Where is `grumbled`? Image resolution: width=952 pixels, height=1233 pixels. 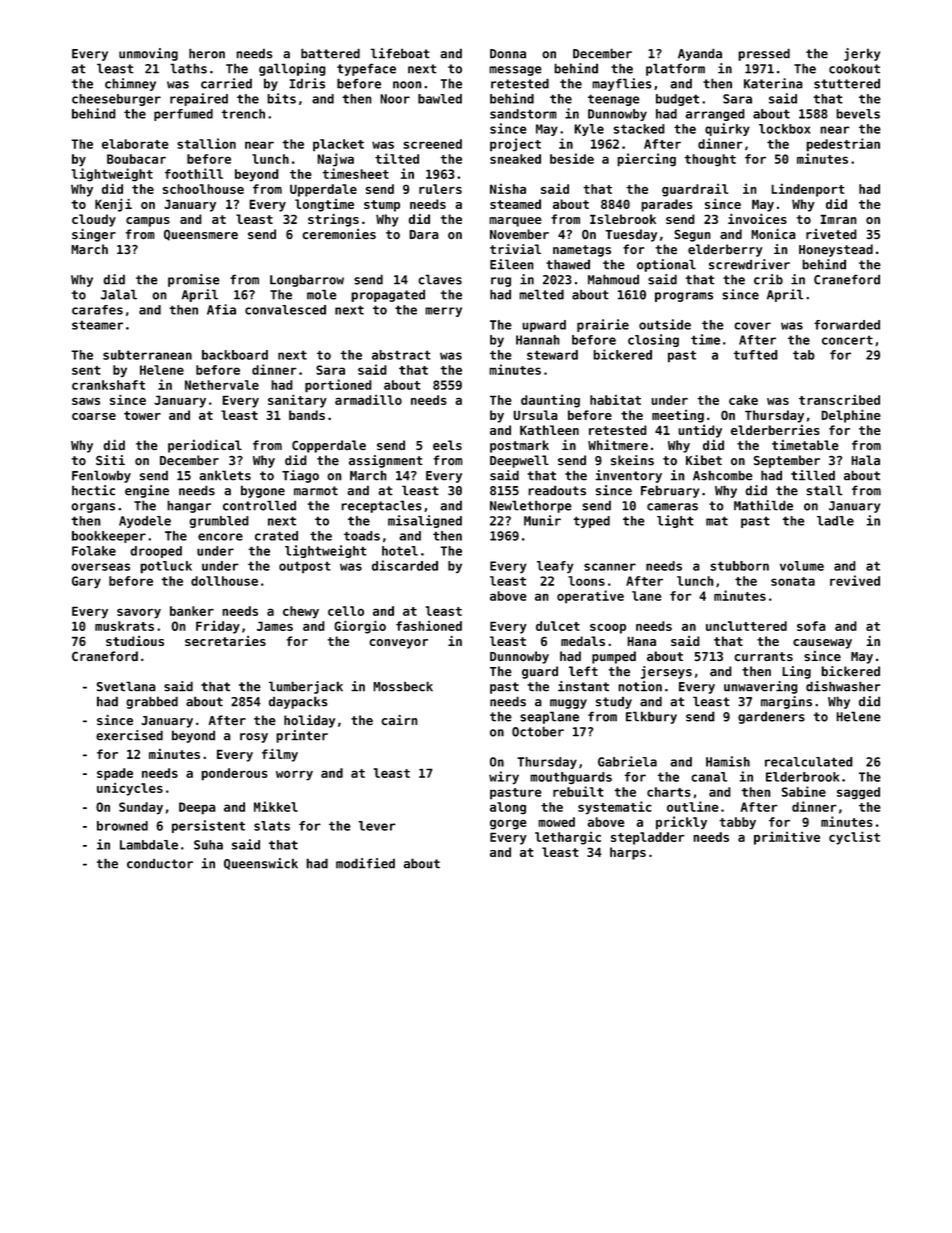
grumbled is located at coordinates (219, 522).
